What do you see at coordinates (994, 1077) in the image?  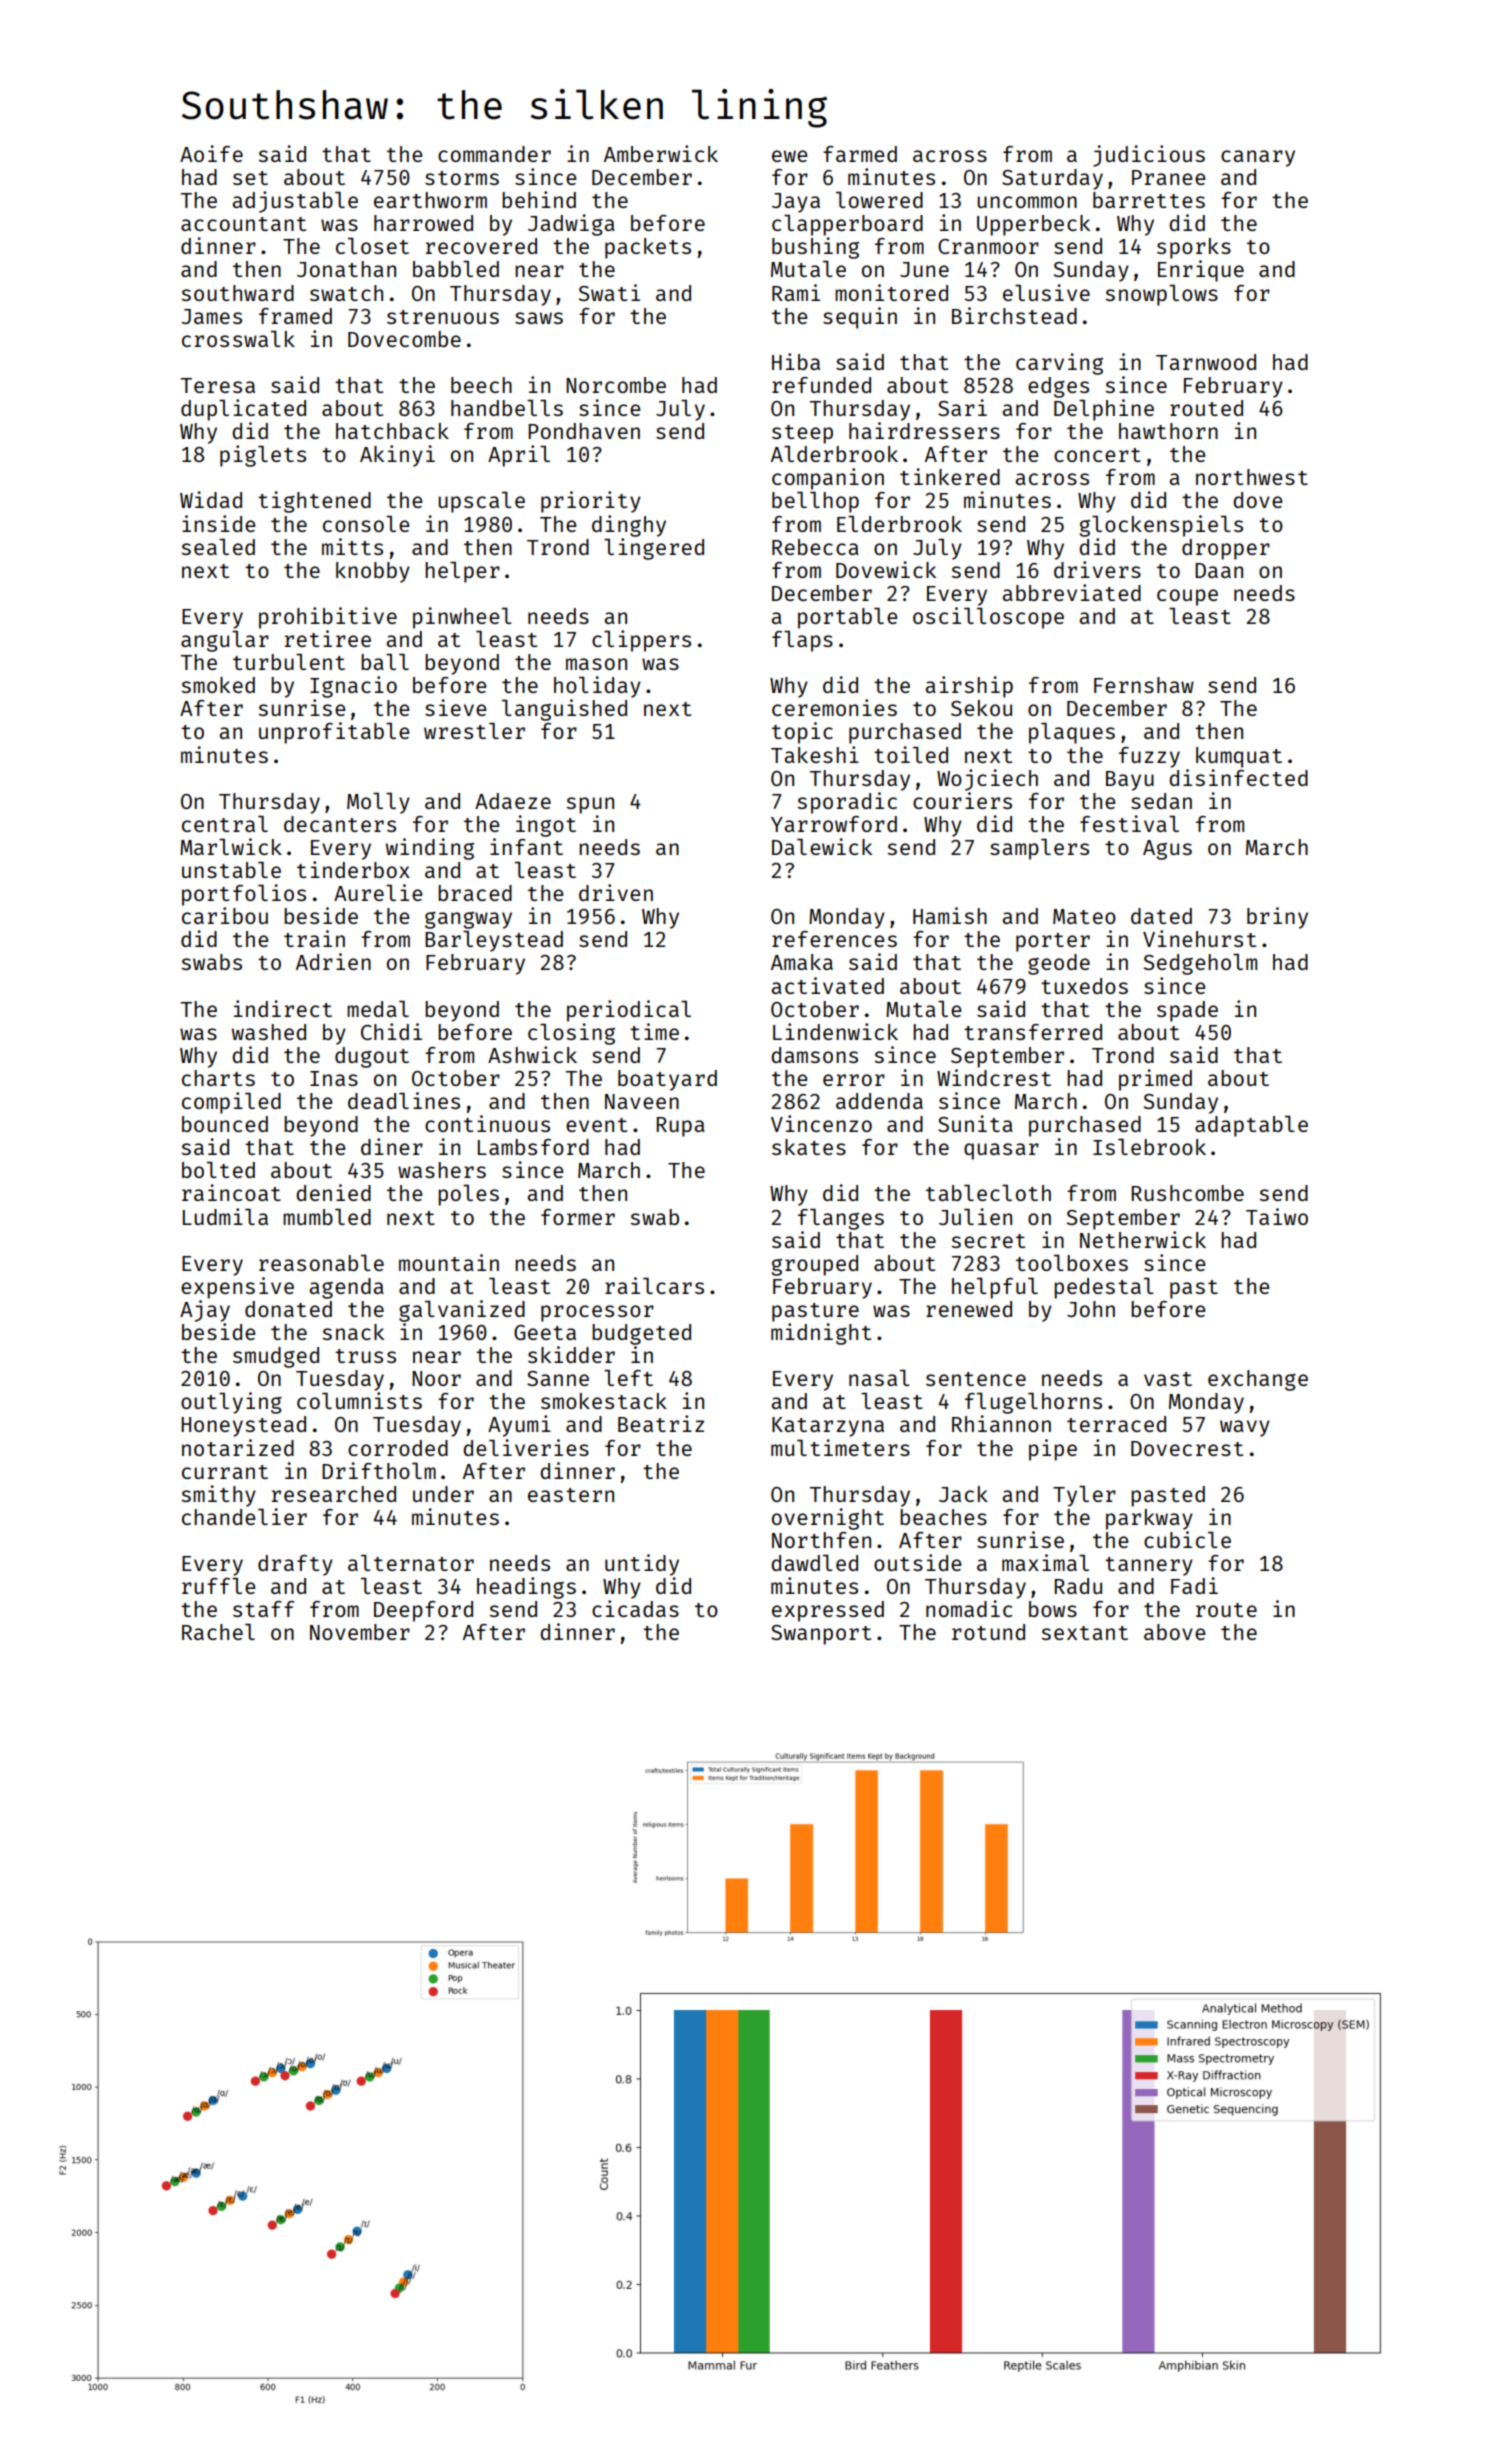 I see `Windcrest` at bounding box center [994, 1077].
